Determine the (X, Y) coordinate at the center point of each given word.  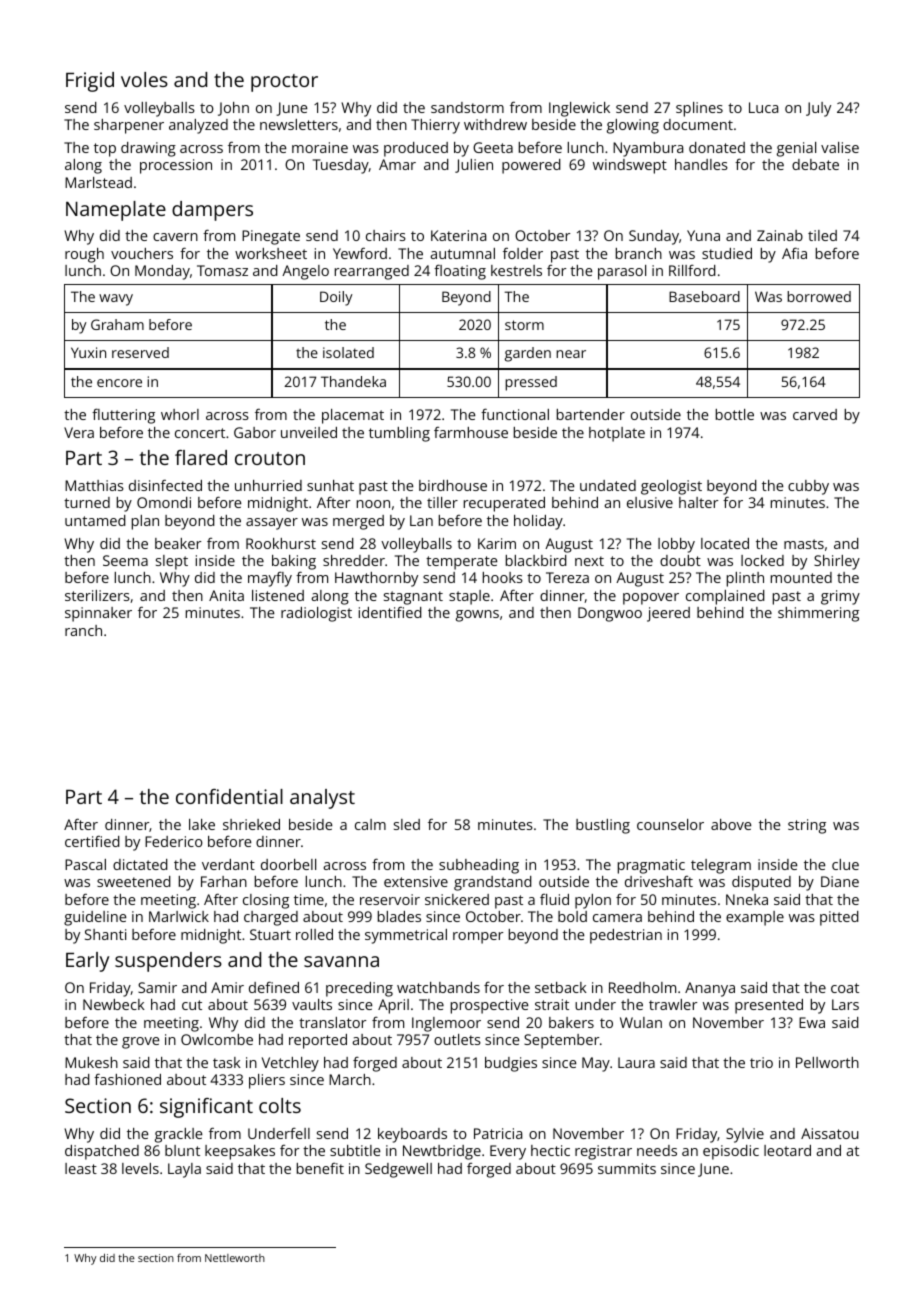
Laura (636, 1062)
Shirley (837, 562)
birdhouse (453, 485)
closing (266, 901)
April (393, 1006)
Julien (474, 166)
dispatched (102, 1152)
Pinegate (271, 237)
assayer (272, 524)
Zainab (780, 235)
